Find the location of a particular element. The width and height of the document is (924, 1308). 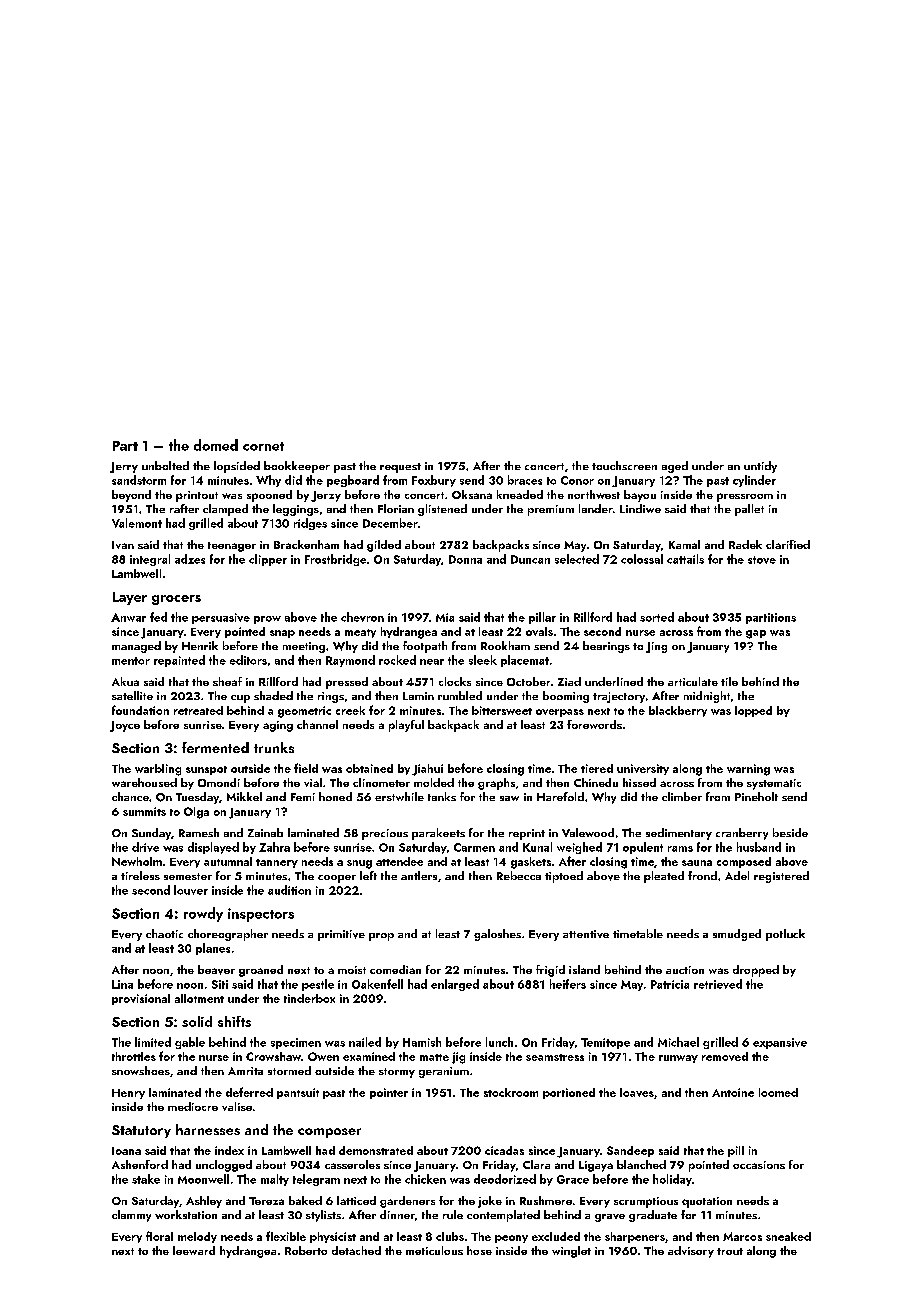

Rebecca is located at coordinates (519, 875).
